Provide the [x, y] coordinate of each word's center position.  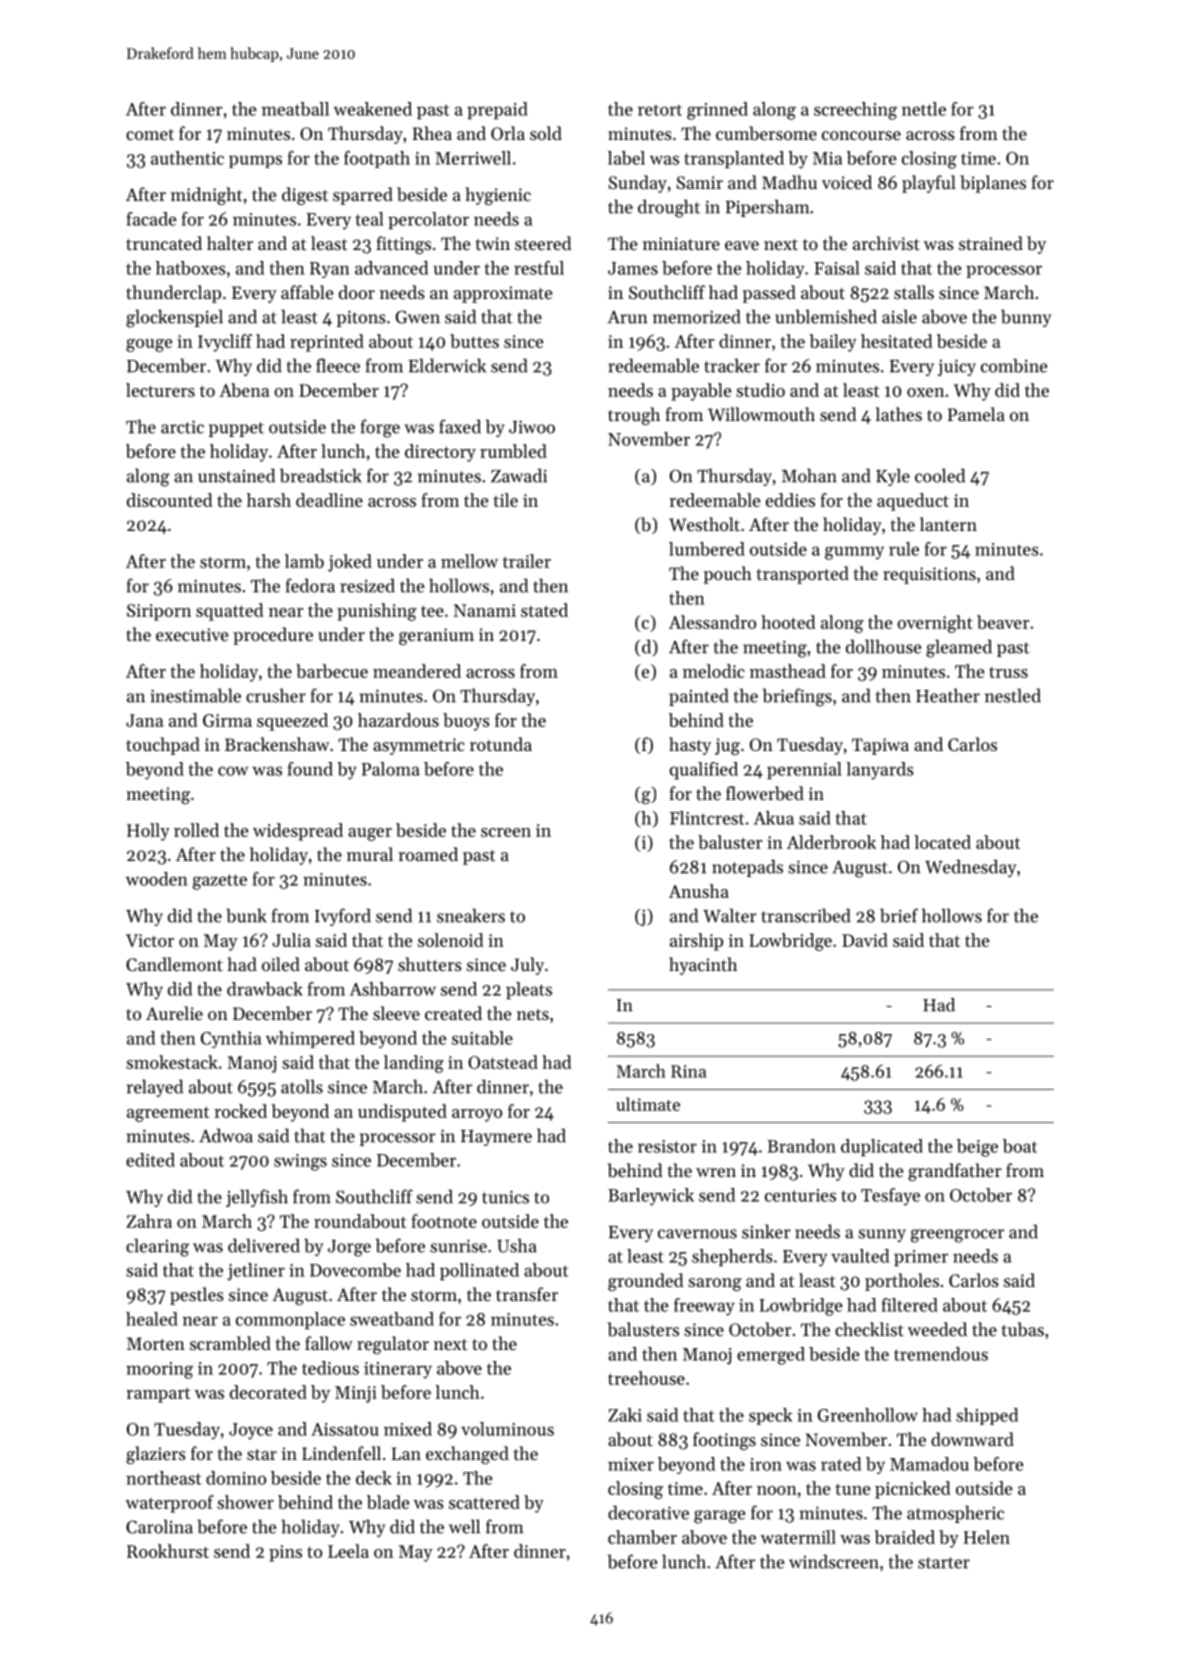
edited [150, 1160]
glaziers [156, 1455]
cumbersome [766, 133]
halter [230, 243]
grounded [646, 1282]
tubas [1022, 1329]
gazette [220, 882]
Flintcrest [707, 818]
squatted [230, 612]
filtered [909, 1305]
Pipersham [767, 208]
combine [1014, 365]
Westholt [704, 524]
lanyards [880, 771]
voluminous [507, 1429]
